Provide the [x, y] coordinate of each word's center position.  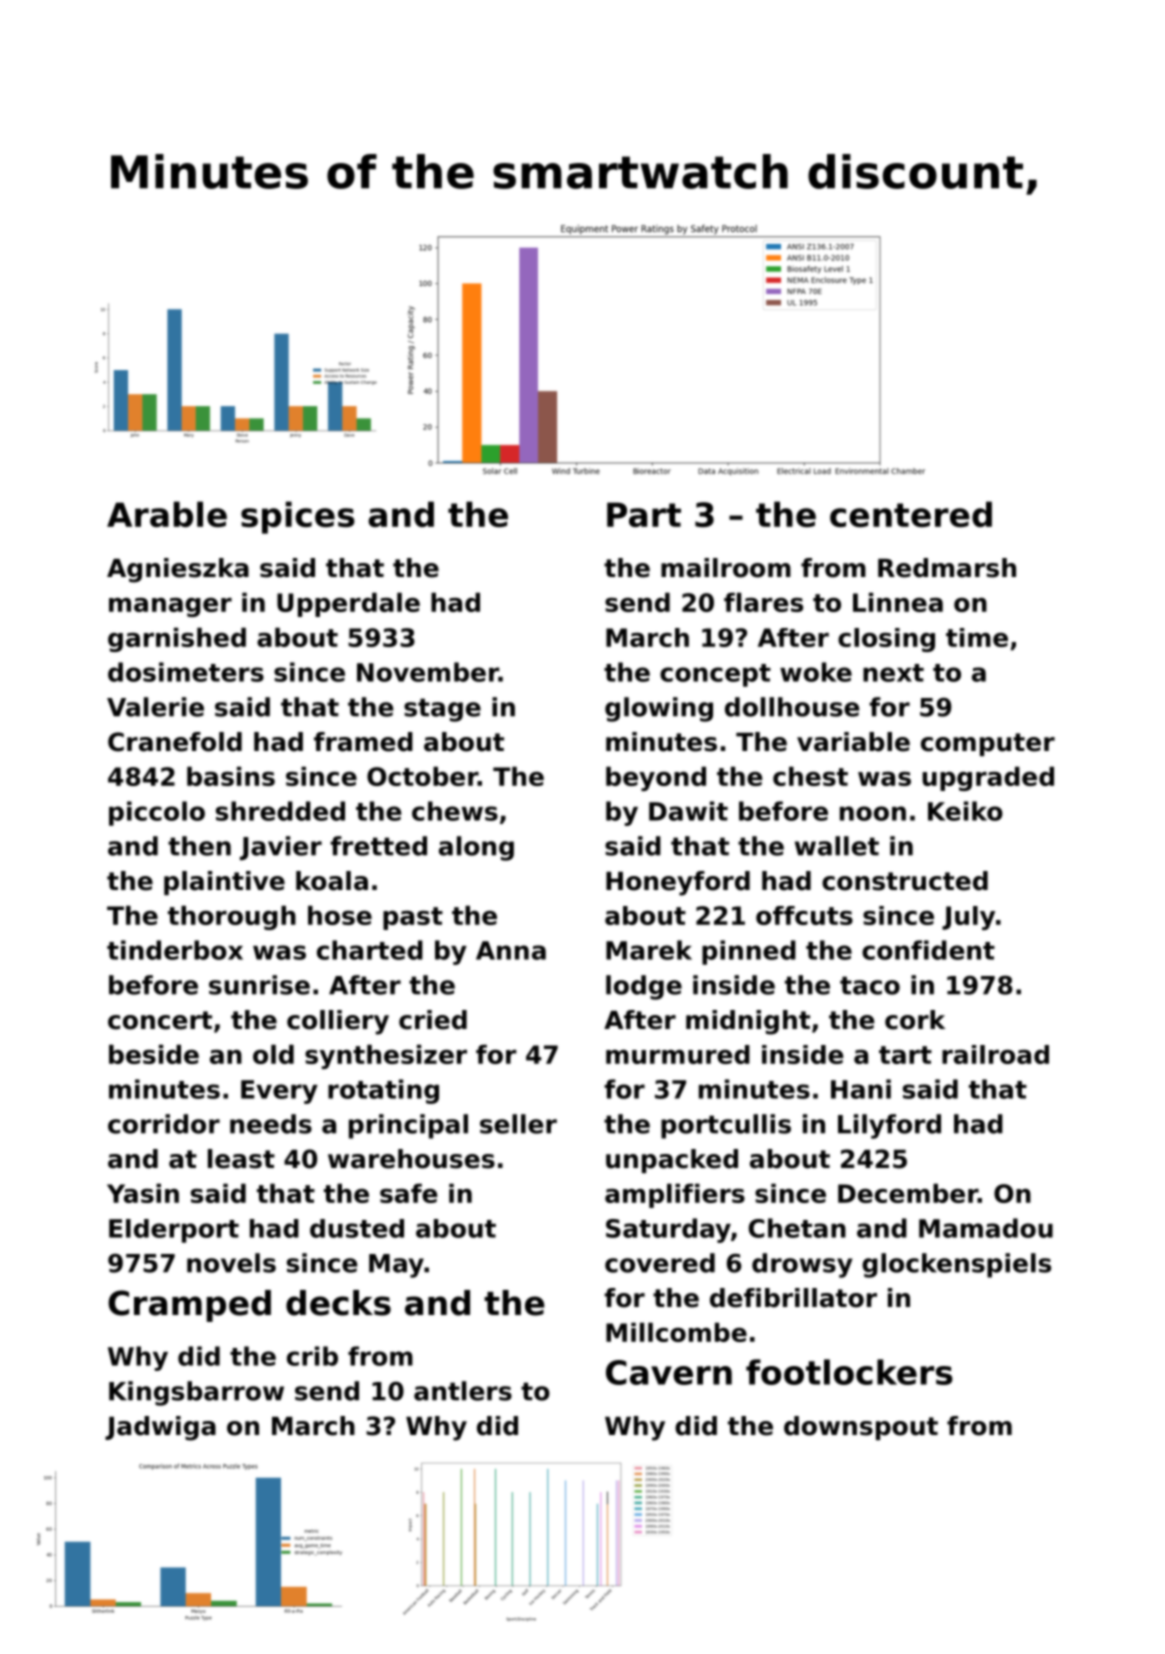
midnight [748, 1022]
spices [298, 517]
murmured [678, 1054]
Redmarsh [947, 568]
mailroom [726, 568]
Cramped [189, 1306]
